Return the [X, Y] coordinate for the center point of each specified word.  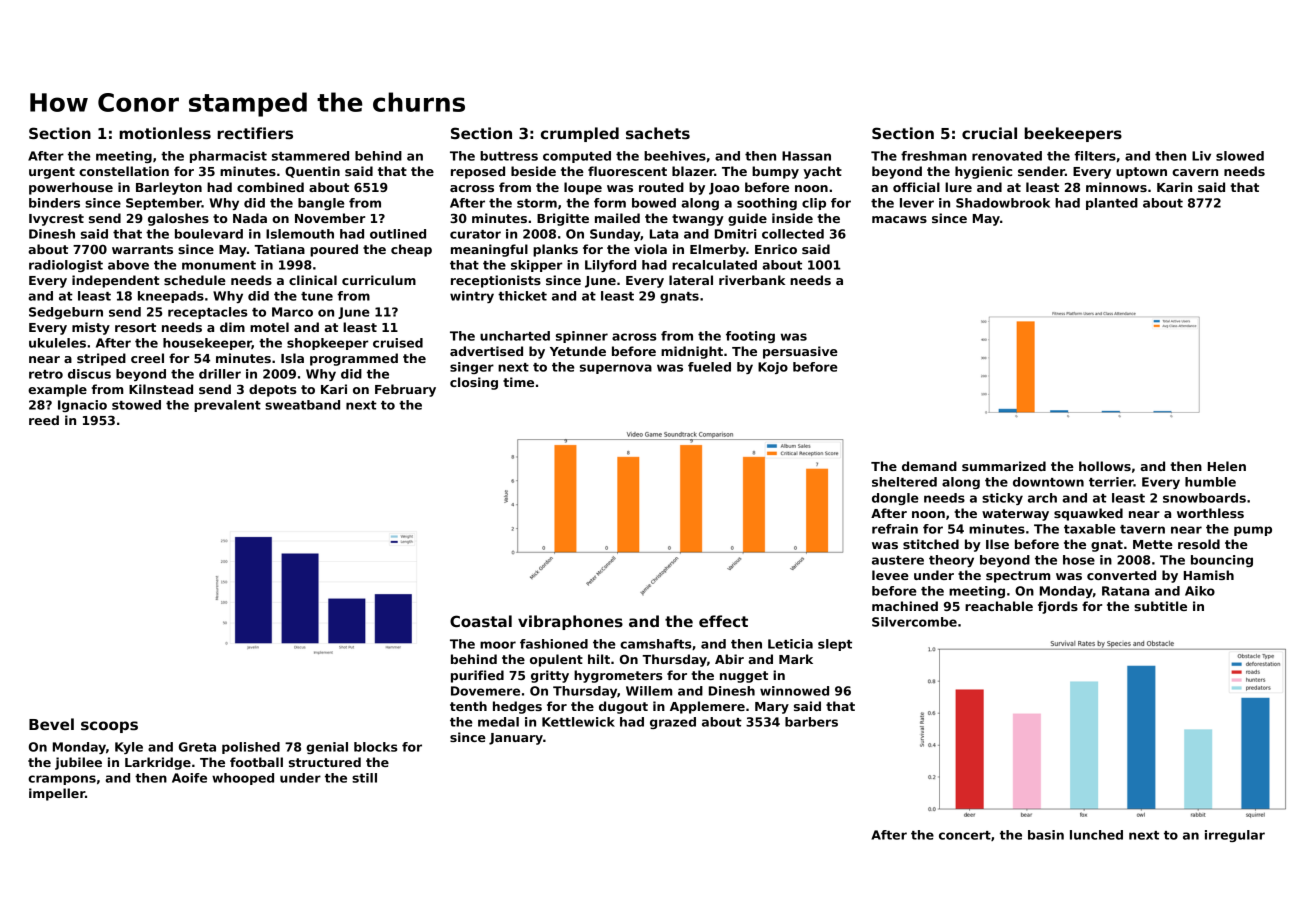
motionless [165, 133]
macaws [899, 219]
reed [44, 420]
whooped [243, 779]
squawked [1088, 514]
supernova [616, 369]
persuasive [800, 352]
